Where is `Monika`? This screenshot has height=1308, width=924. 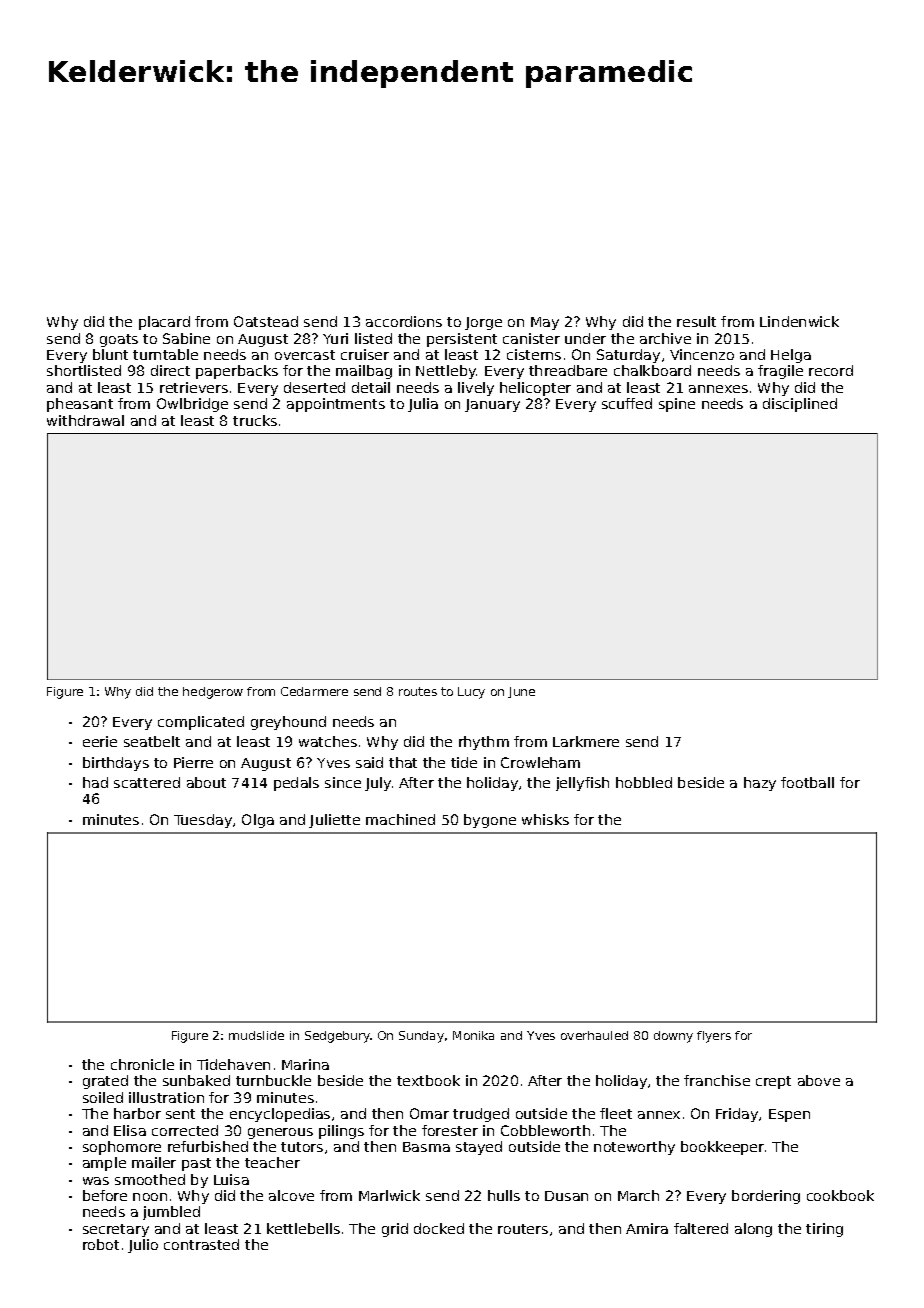 Monika is located at coordinates (473, 1035).
